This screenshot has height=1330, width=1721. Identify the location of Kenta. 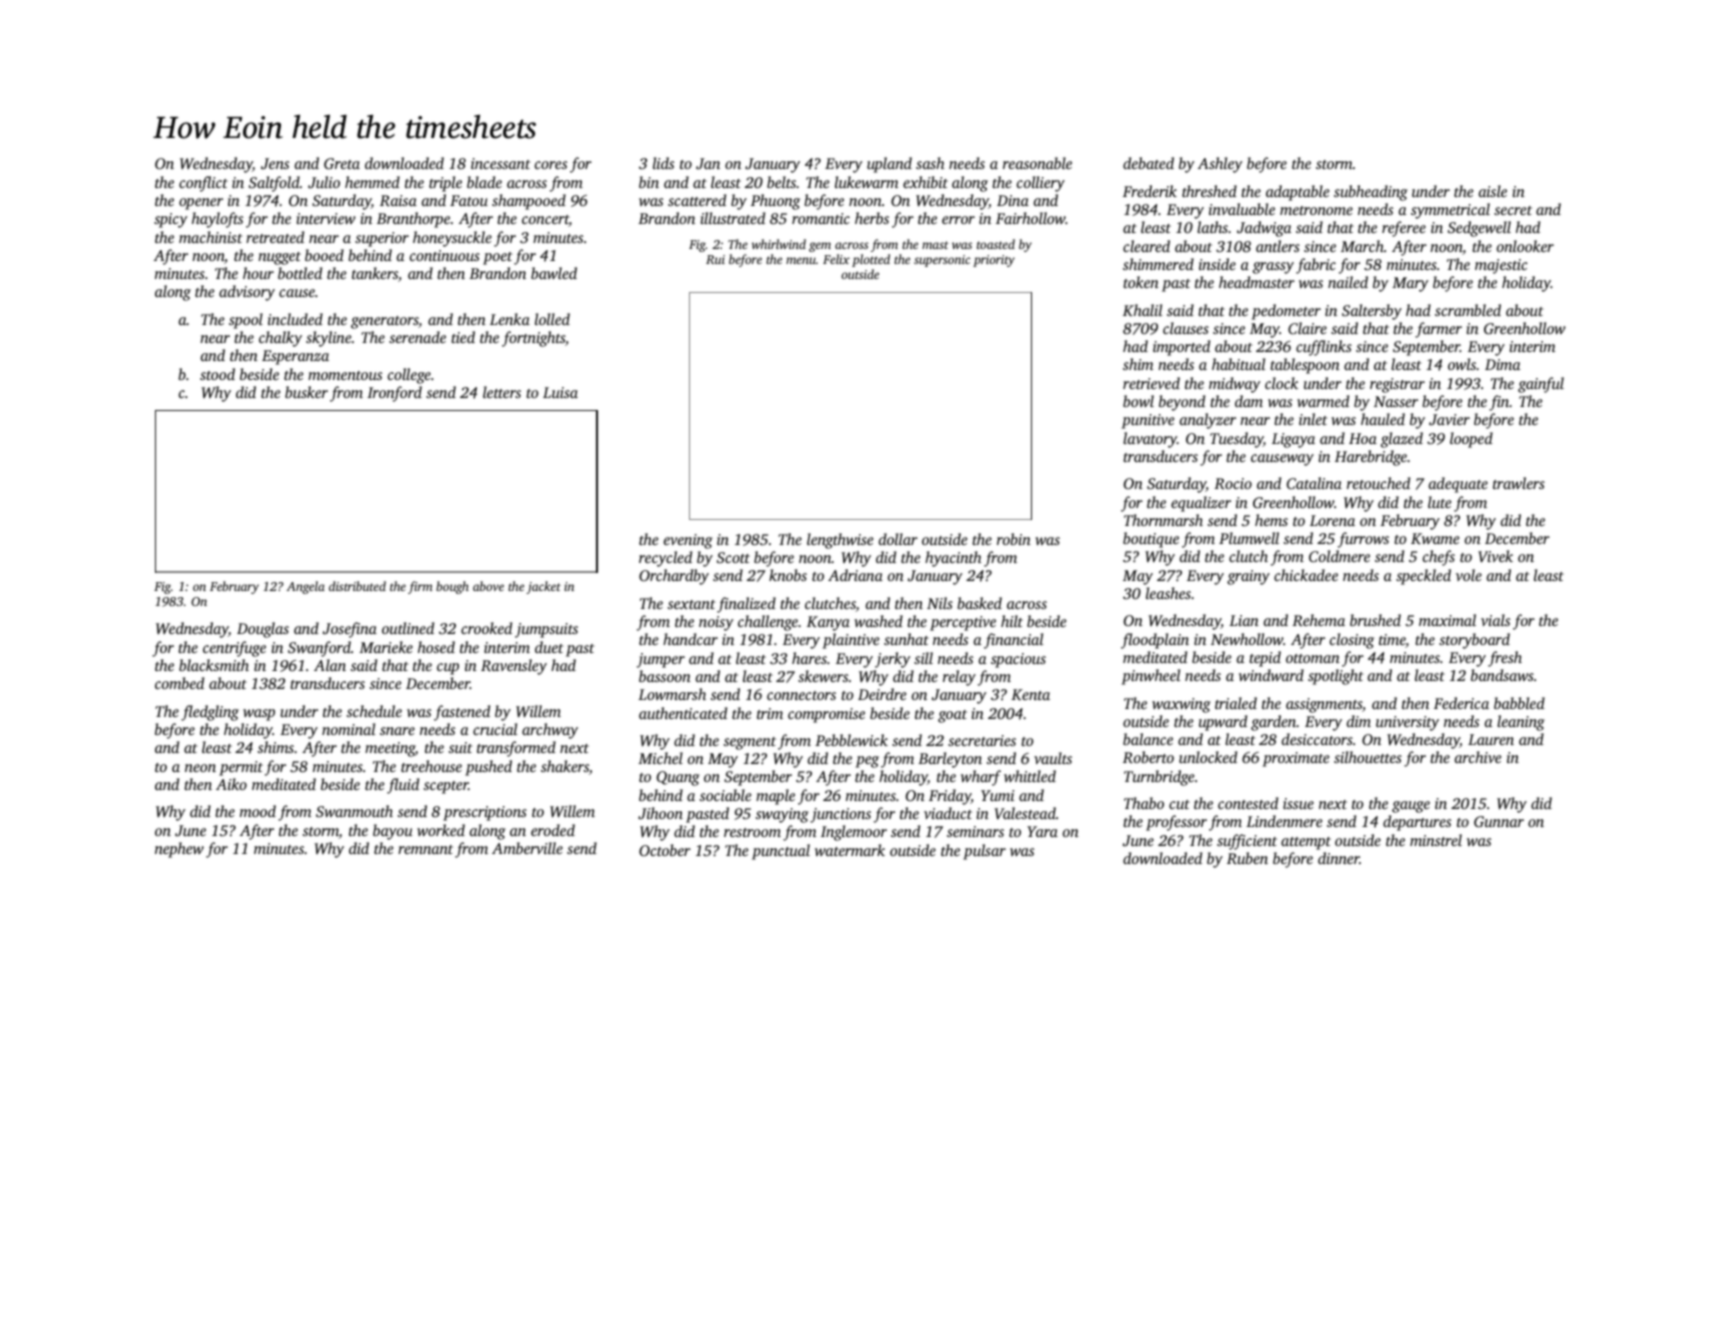
(1030, 694).
